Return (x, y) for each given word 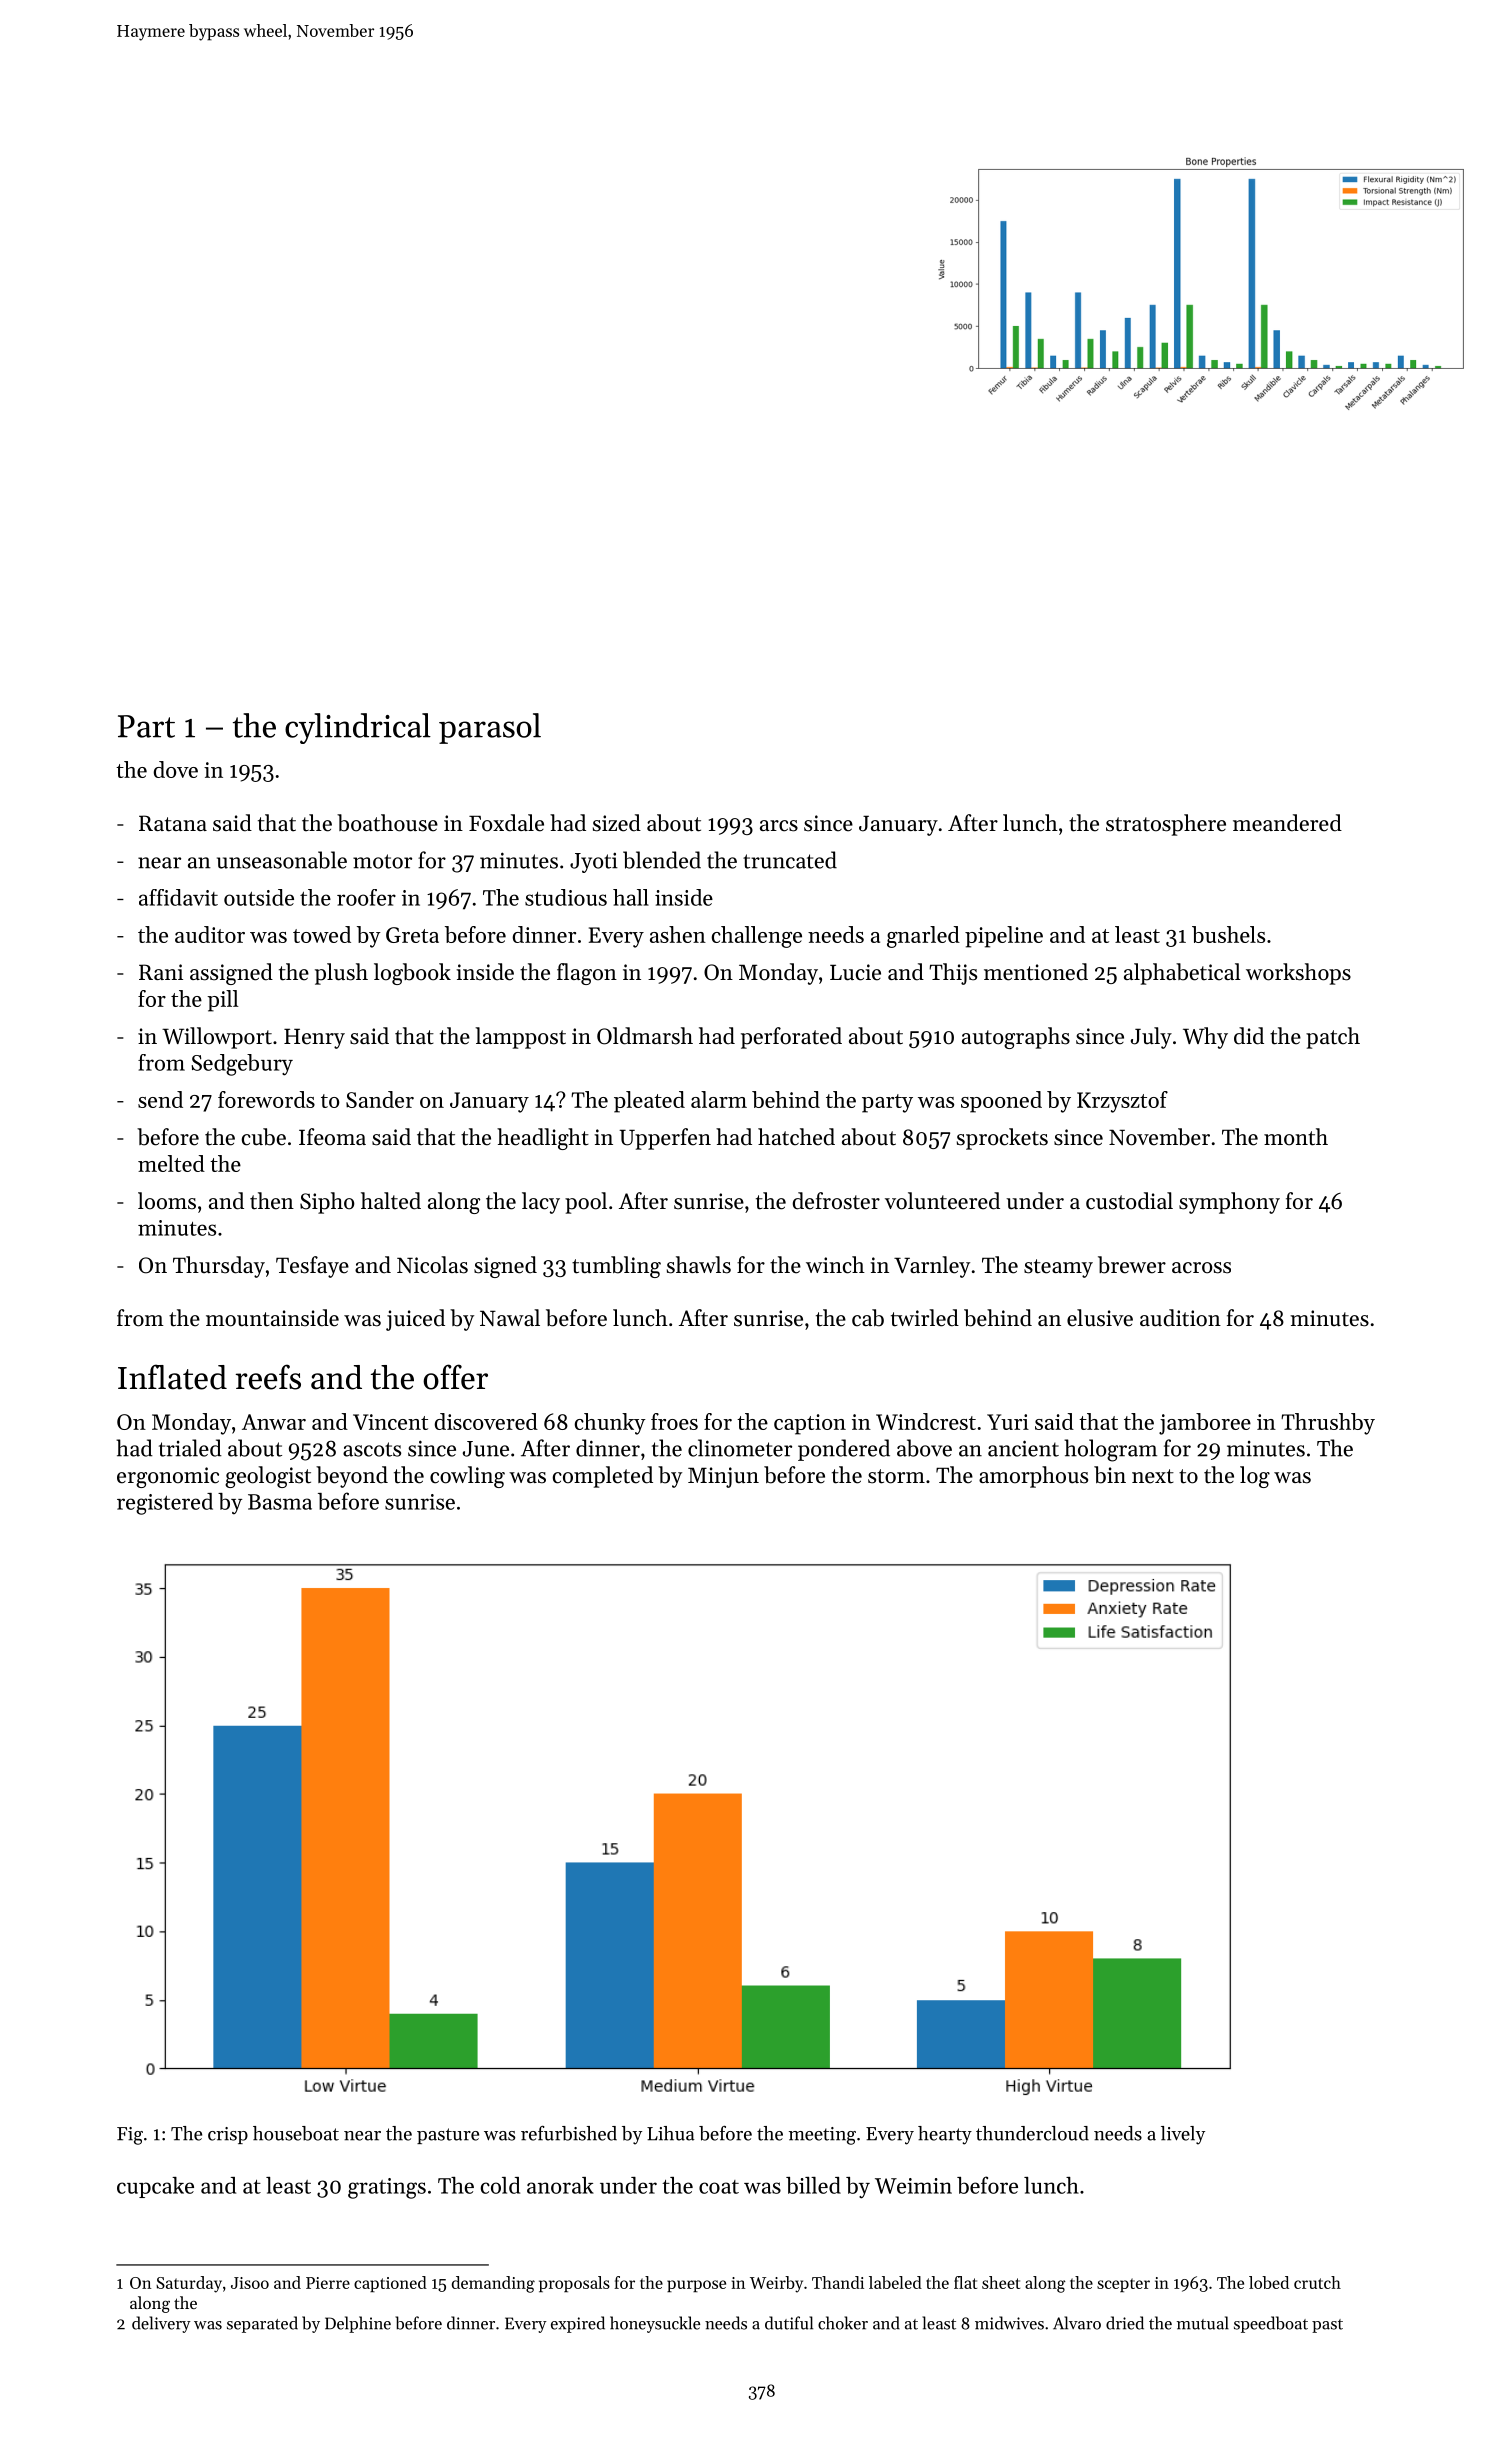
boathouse (387, 823)
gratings (387, 2188)
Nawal (510, 1317)
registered (165, 1504)
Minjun (723, 1477)
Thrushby (1328, 1424)
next (1153, 1476)
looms (167, 1201)
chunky (610, 1424)
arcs (779, 826)
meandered (1287, 823)
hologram (1110, 1450)
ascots (372, 1449)
